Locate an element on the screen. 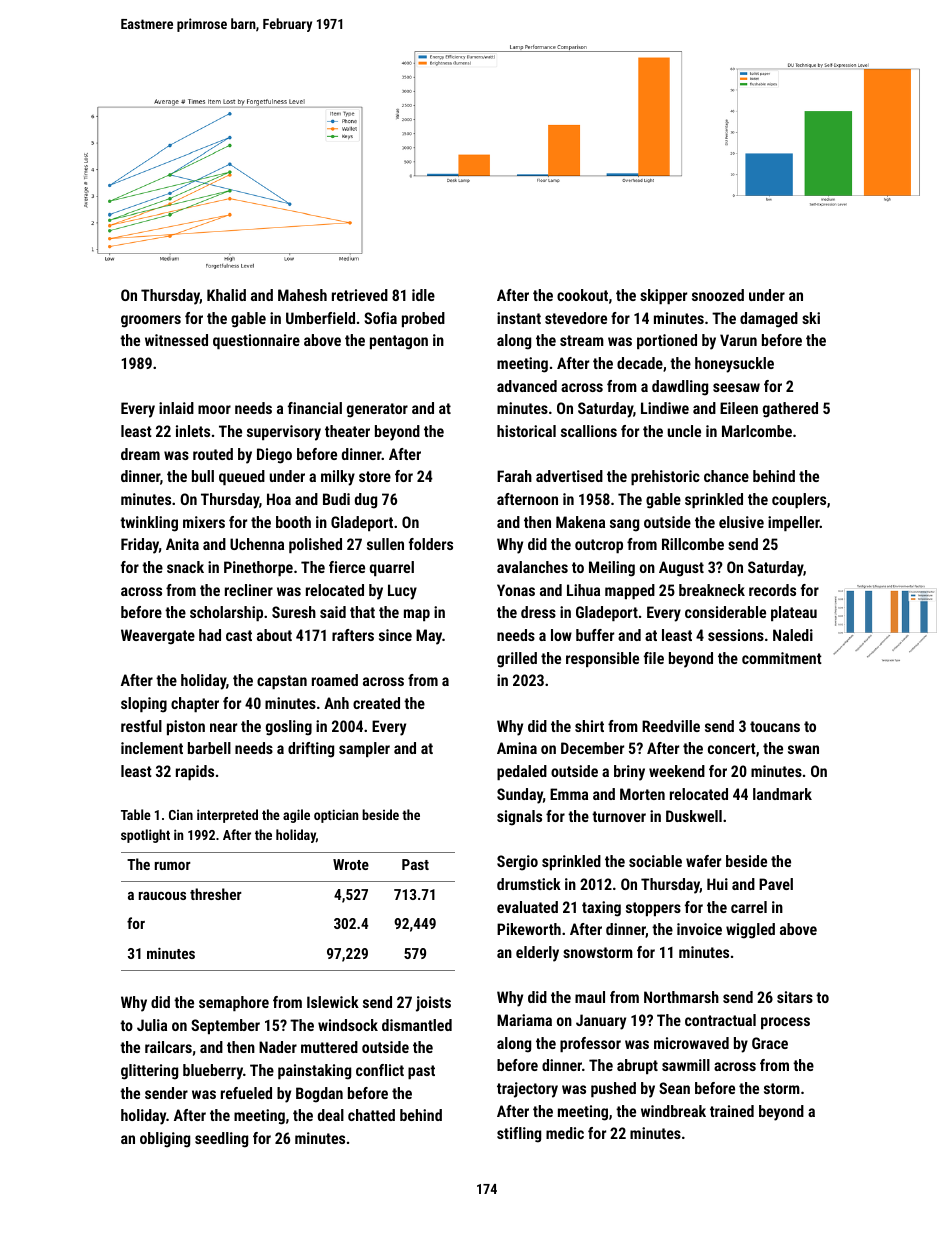 The image size is (952, 1233). Reedville is located at coordinates (671, 726).
